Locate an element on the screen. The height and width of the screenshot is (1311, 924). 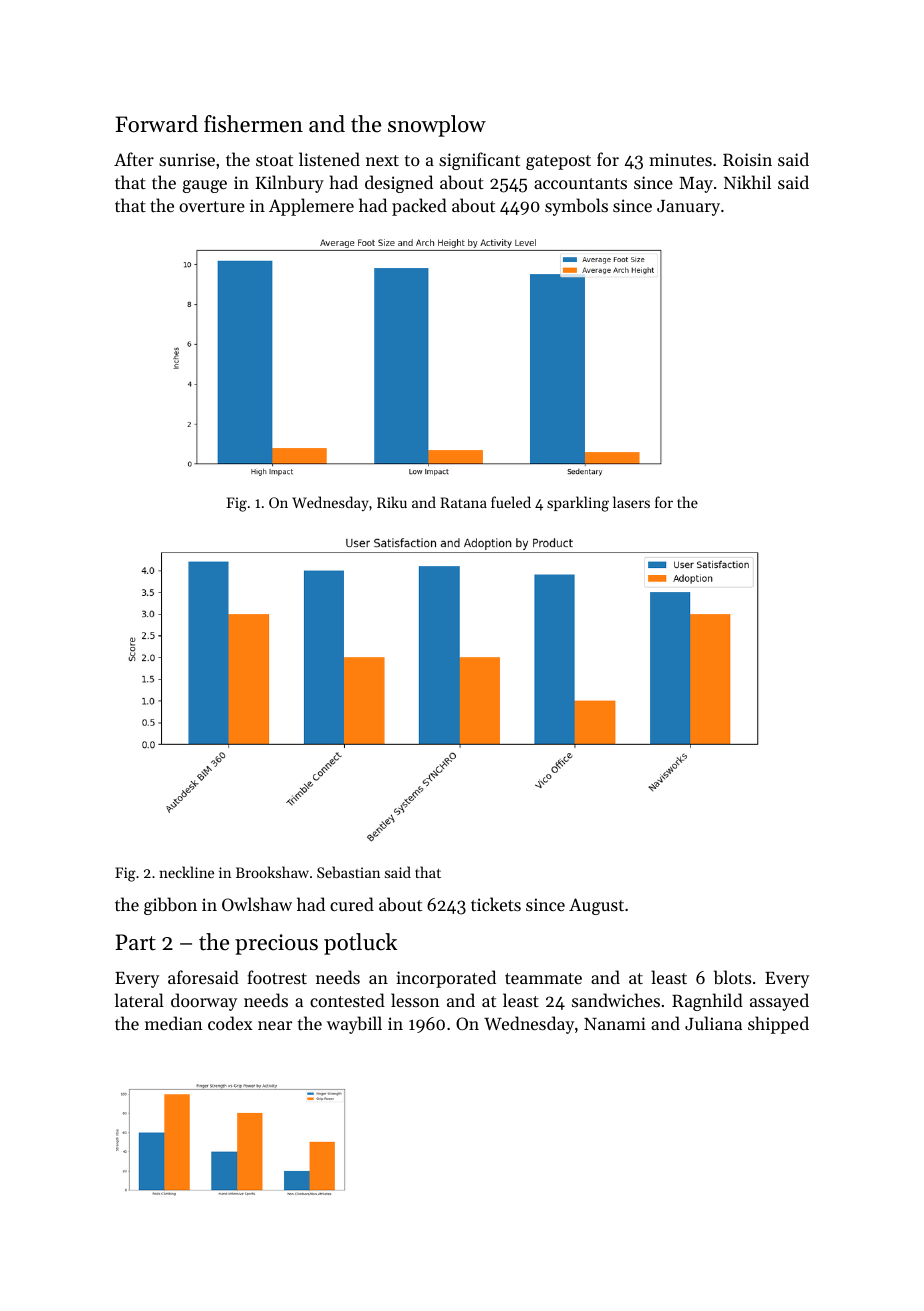
Roisin is located at coordinates (747, 159).
